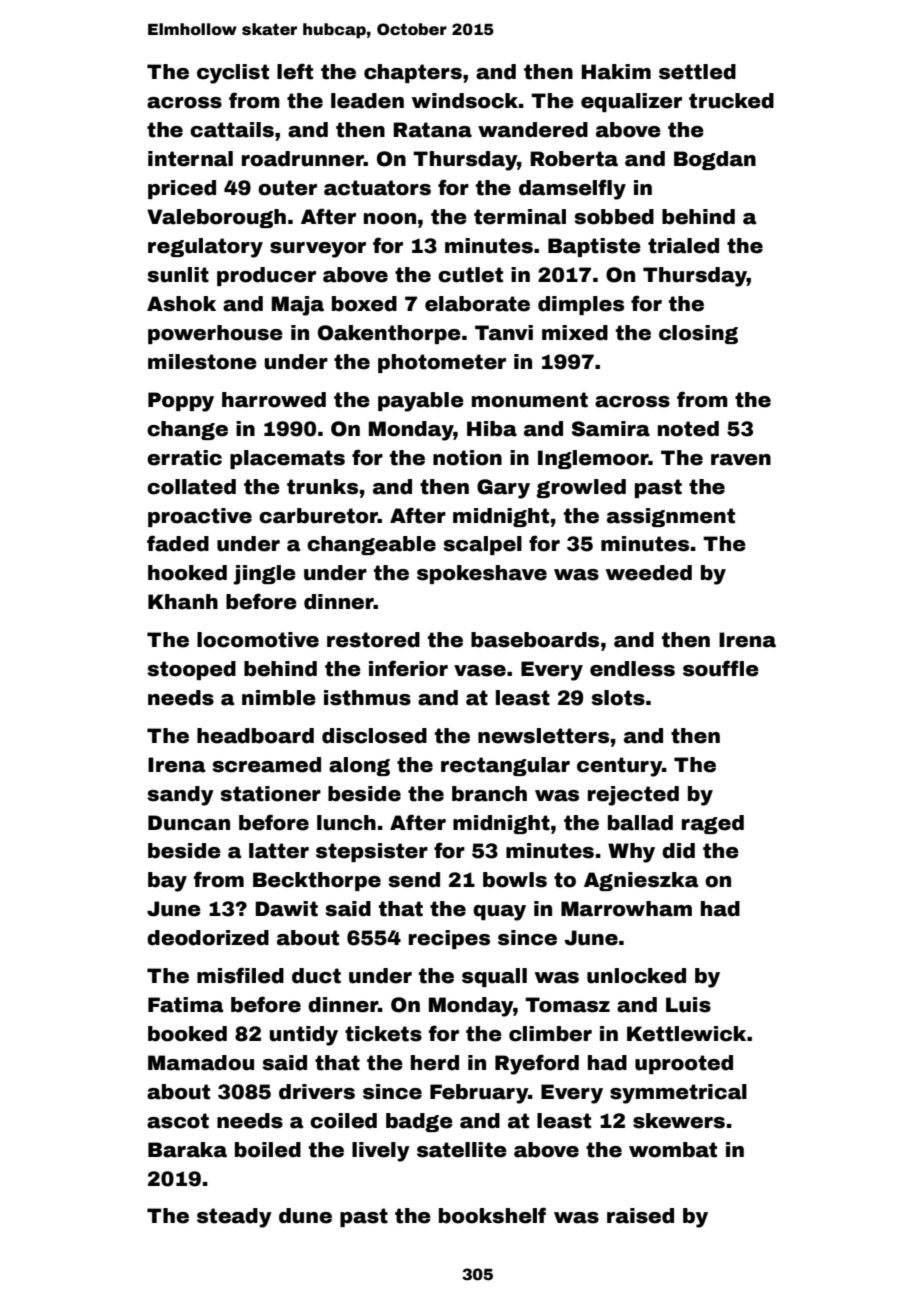  What do you see at coordinates (189, 823) in the document?
I see `Duncan` at bounding box center [189, 823].
